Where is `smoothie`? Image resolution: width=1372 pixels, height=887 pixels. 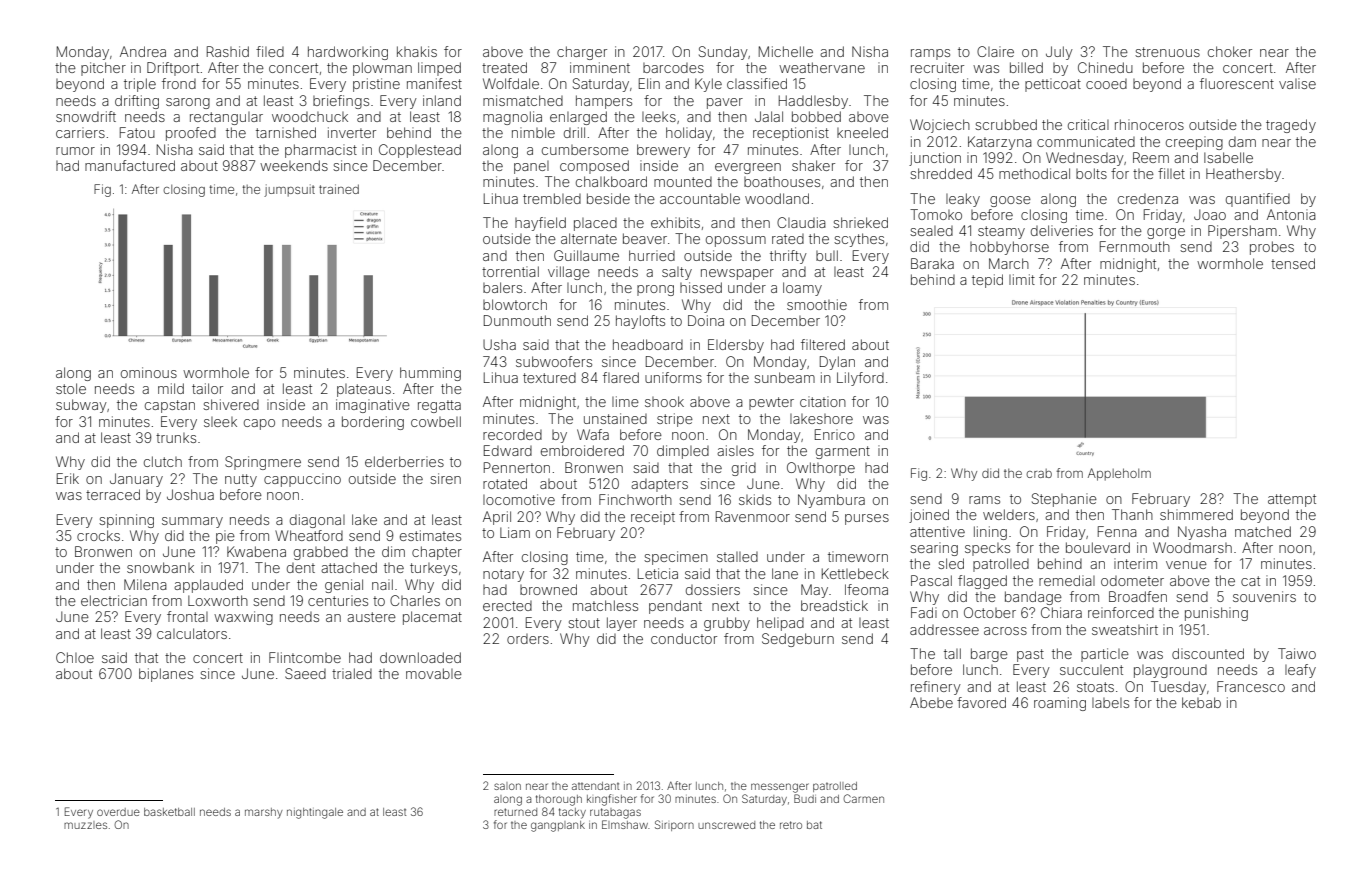 smoothie is located at coordinates (817, 304).
